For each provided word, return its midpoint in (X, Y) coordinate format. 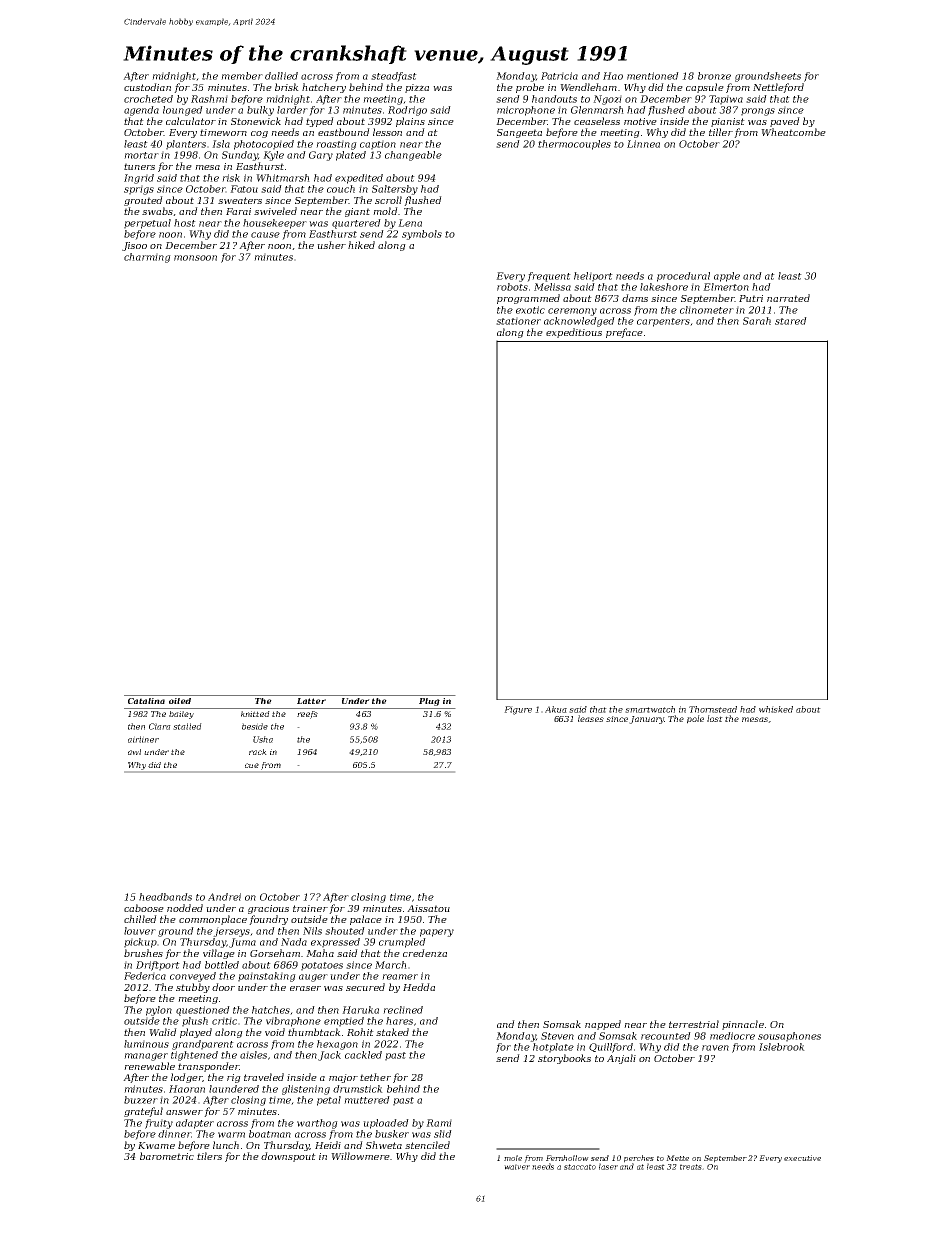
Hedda (419, 987)
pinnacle (743, 1025)
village (219, 954)
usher (331, 245)
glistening (306, 1090)
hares (399, 1021)
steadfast (394, 77)
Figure (518, 710)
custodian (147, 87)
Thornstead (713, 709)
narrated (788, 298)
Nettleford (778, 88)
